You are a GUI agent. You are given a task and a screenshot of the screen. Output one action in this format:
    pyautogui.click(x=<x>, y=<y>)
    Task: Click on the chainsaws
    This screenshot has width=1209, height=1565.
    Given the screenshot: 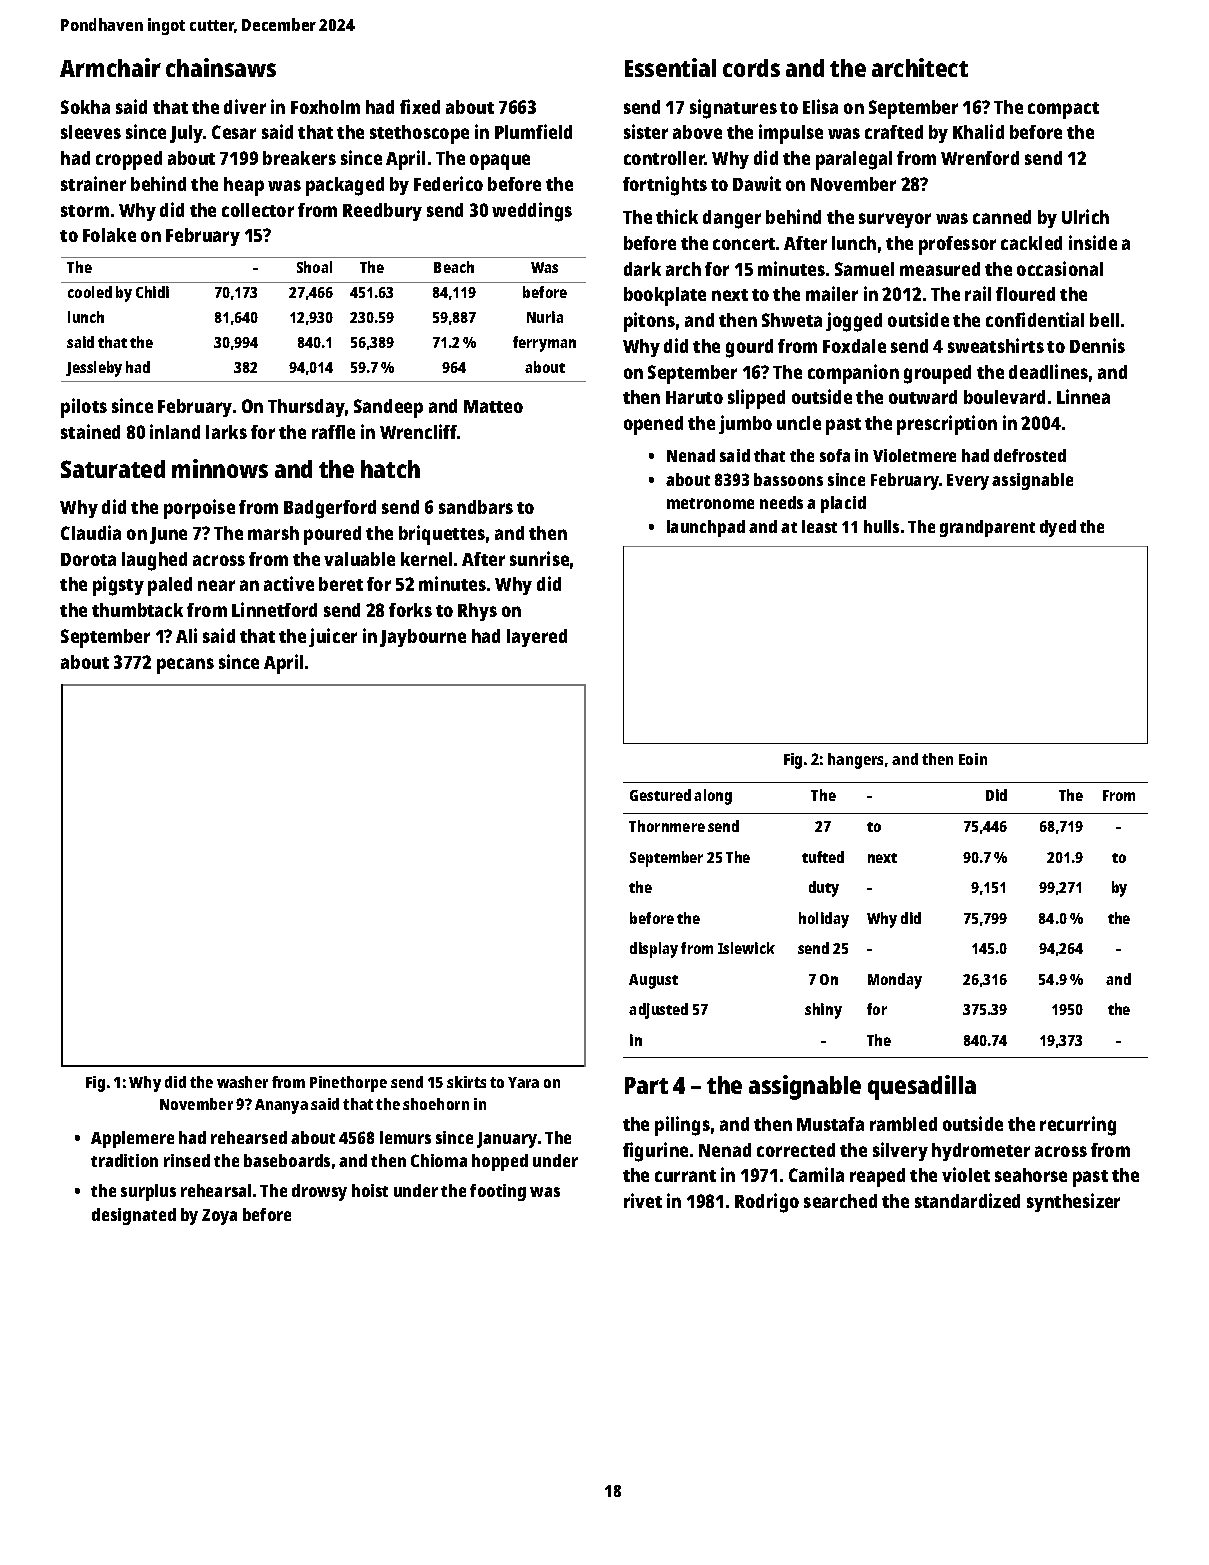 What is the action you would take?
    pyautogui.click(x=221, y=67)
